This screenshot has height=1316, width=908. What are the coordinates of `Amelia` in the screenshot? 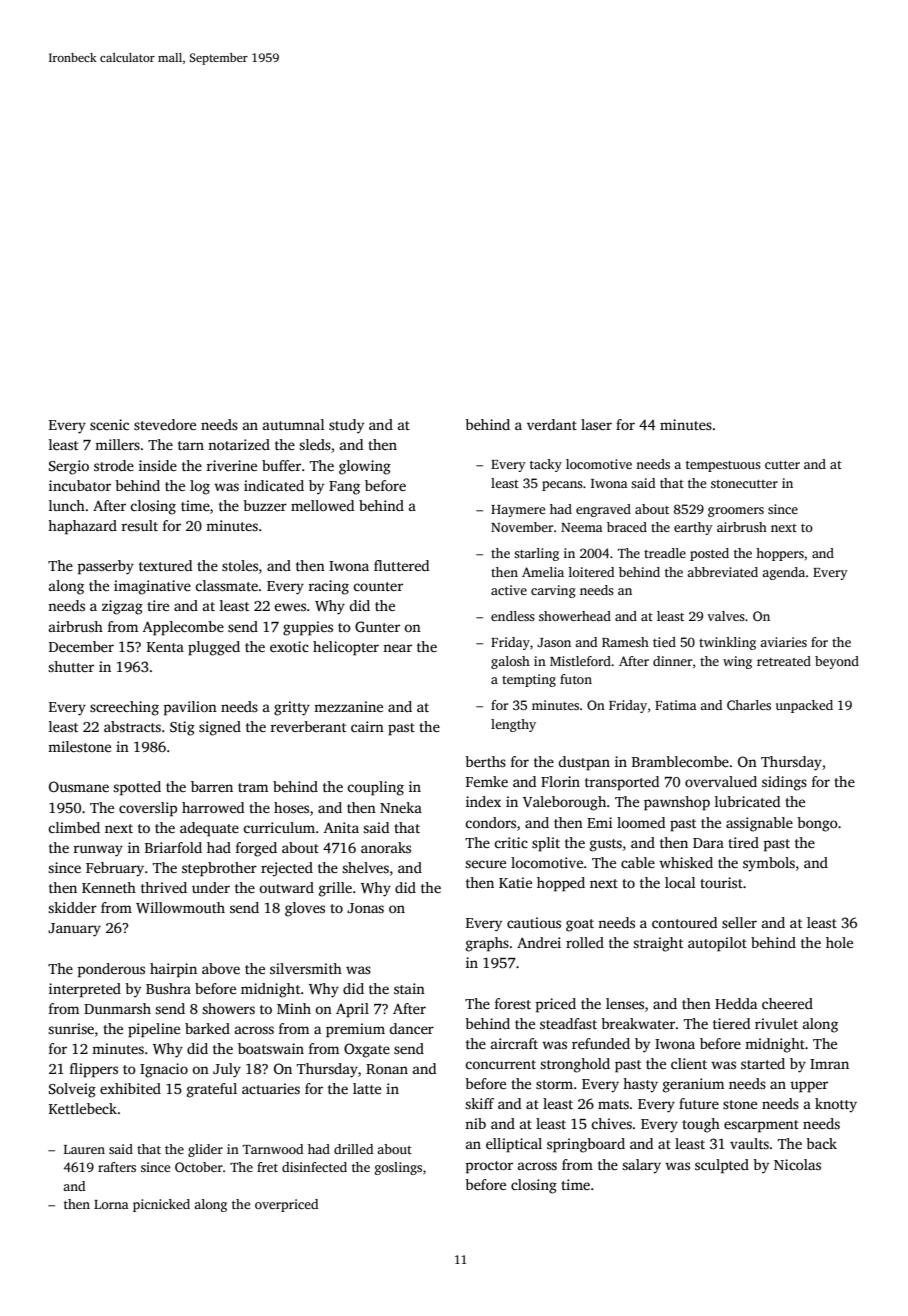 It's located at (543, 572).
